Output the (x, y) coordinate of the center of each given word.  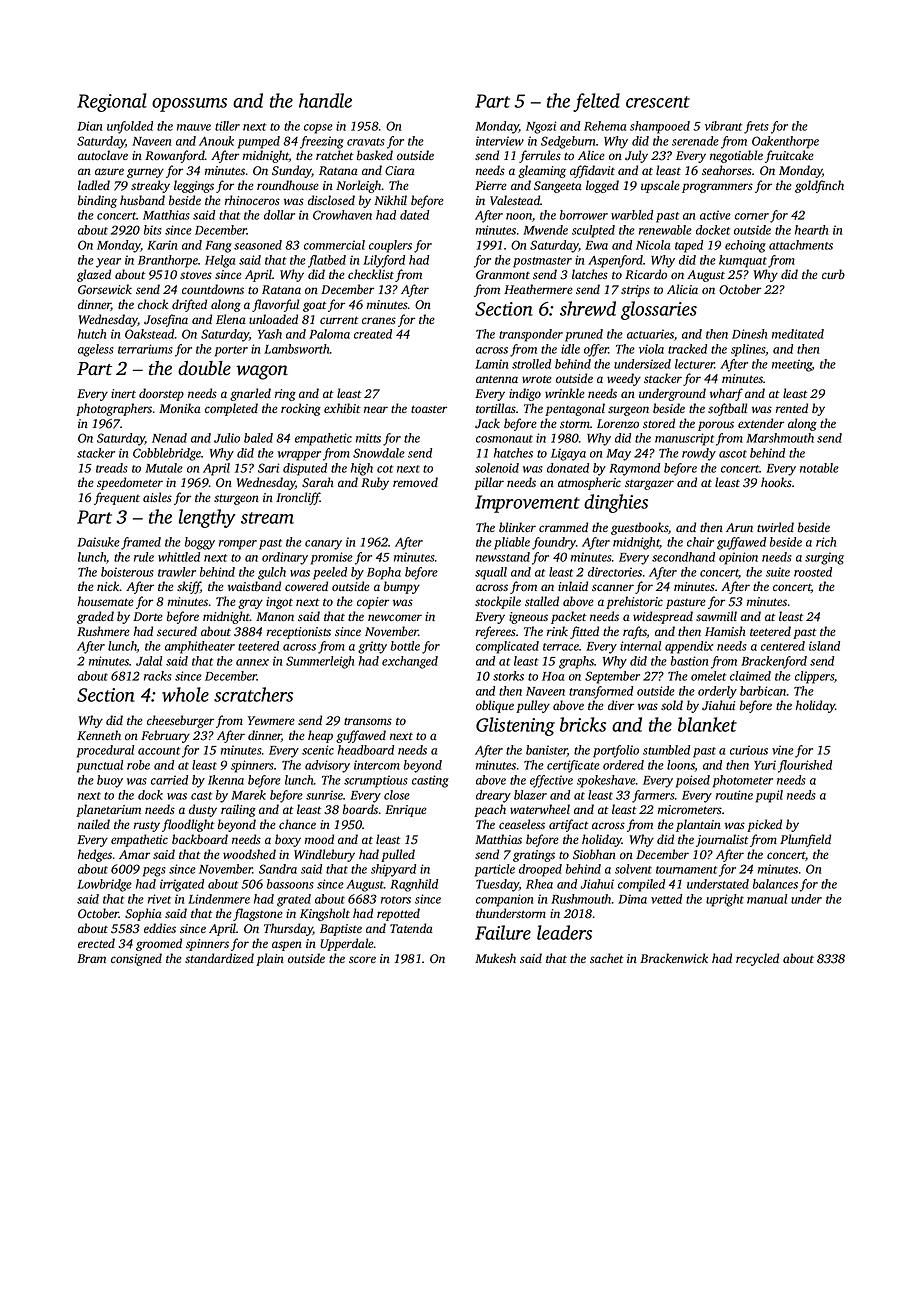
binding (97, 201)
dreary (493, 796)
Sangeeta (558, 187)
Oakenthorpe (785, 142)
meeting (792, 365)
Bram (91, 958)
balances (775, 884)
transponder (531, 335)
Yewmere (271, 720)
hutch (92, 334)
